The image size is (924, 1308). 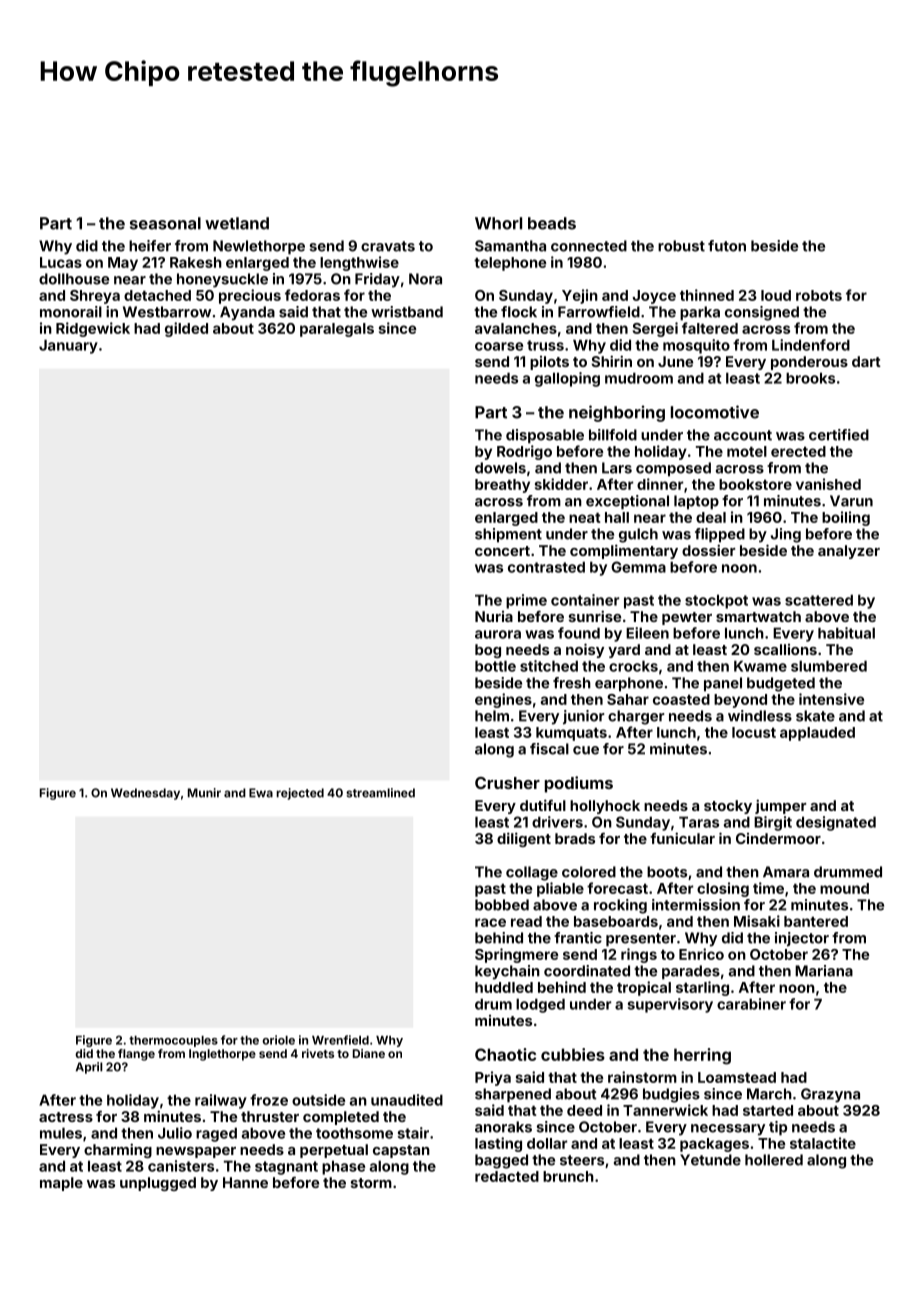 What do you see at coordinates (573, 1054) in the document?
I see `cubbies` at bounding box center [573, 1054].
